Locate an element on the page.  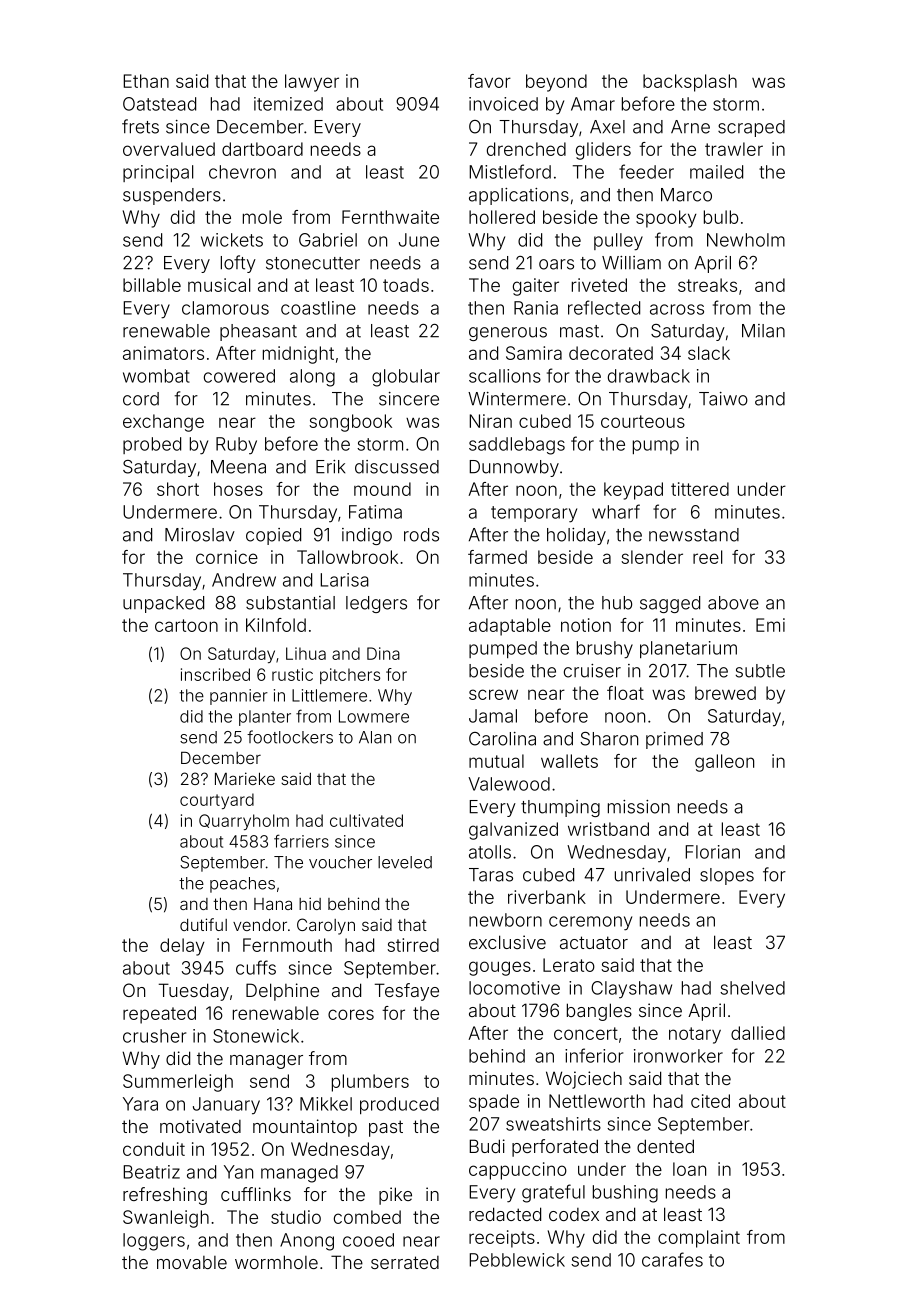
Fernthwaite is located at coordinates (390, 217).
